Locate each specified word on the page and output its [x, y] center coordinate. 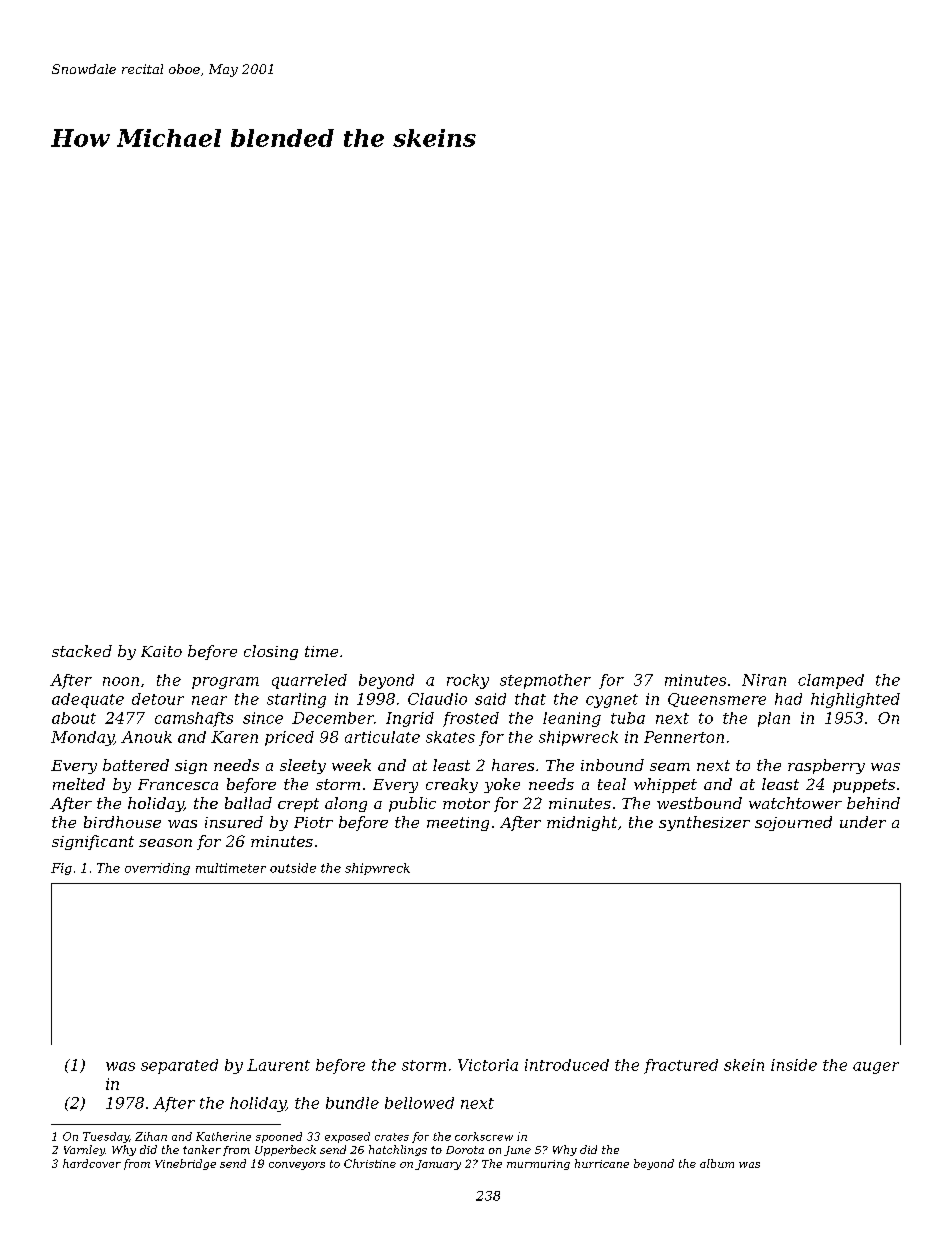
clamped [831, 681]
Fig [61, 869]
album [717, 1163]
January [438, 1165]
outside [293, 868]
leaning [572, 719]
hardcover [92, 1163]
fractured [681, 1066]
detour [158, 699]
